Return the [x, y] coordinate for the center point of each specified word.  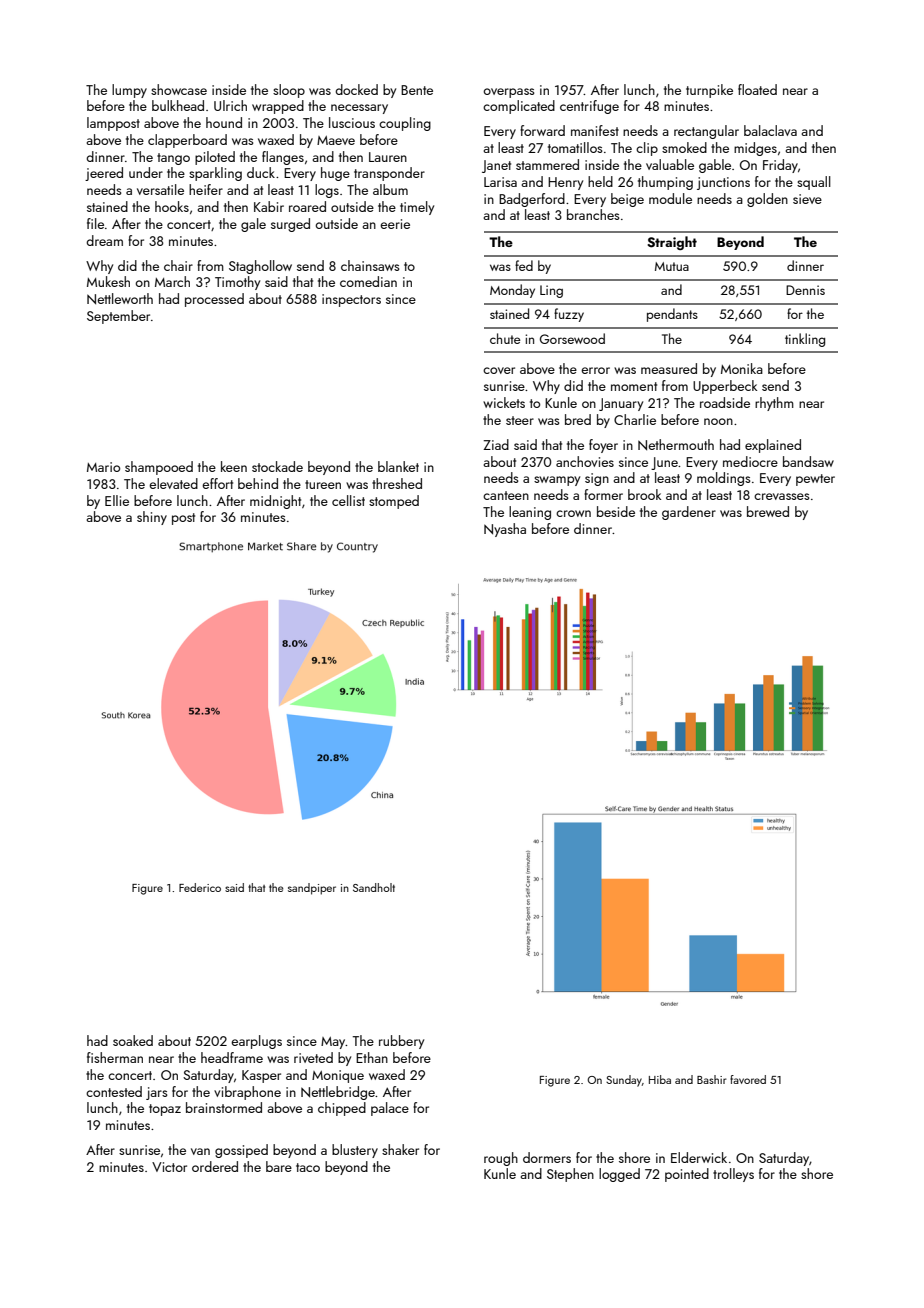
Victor [169, 1167]
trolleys [733, 1175]
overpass [509, 93]
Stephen [570, 1175]
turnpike [709, 91]
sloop [289, 91]
